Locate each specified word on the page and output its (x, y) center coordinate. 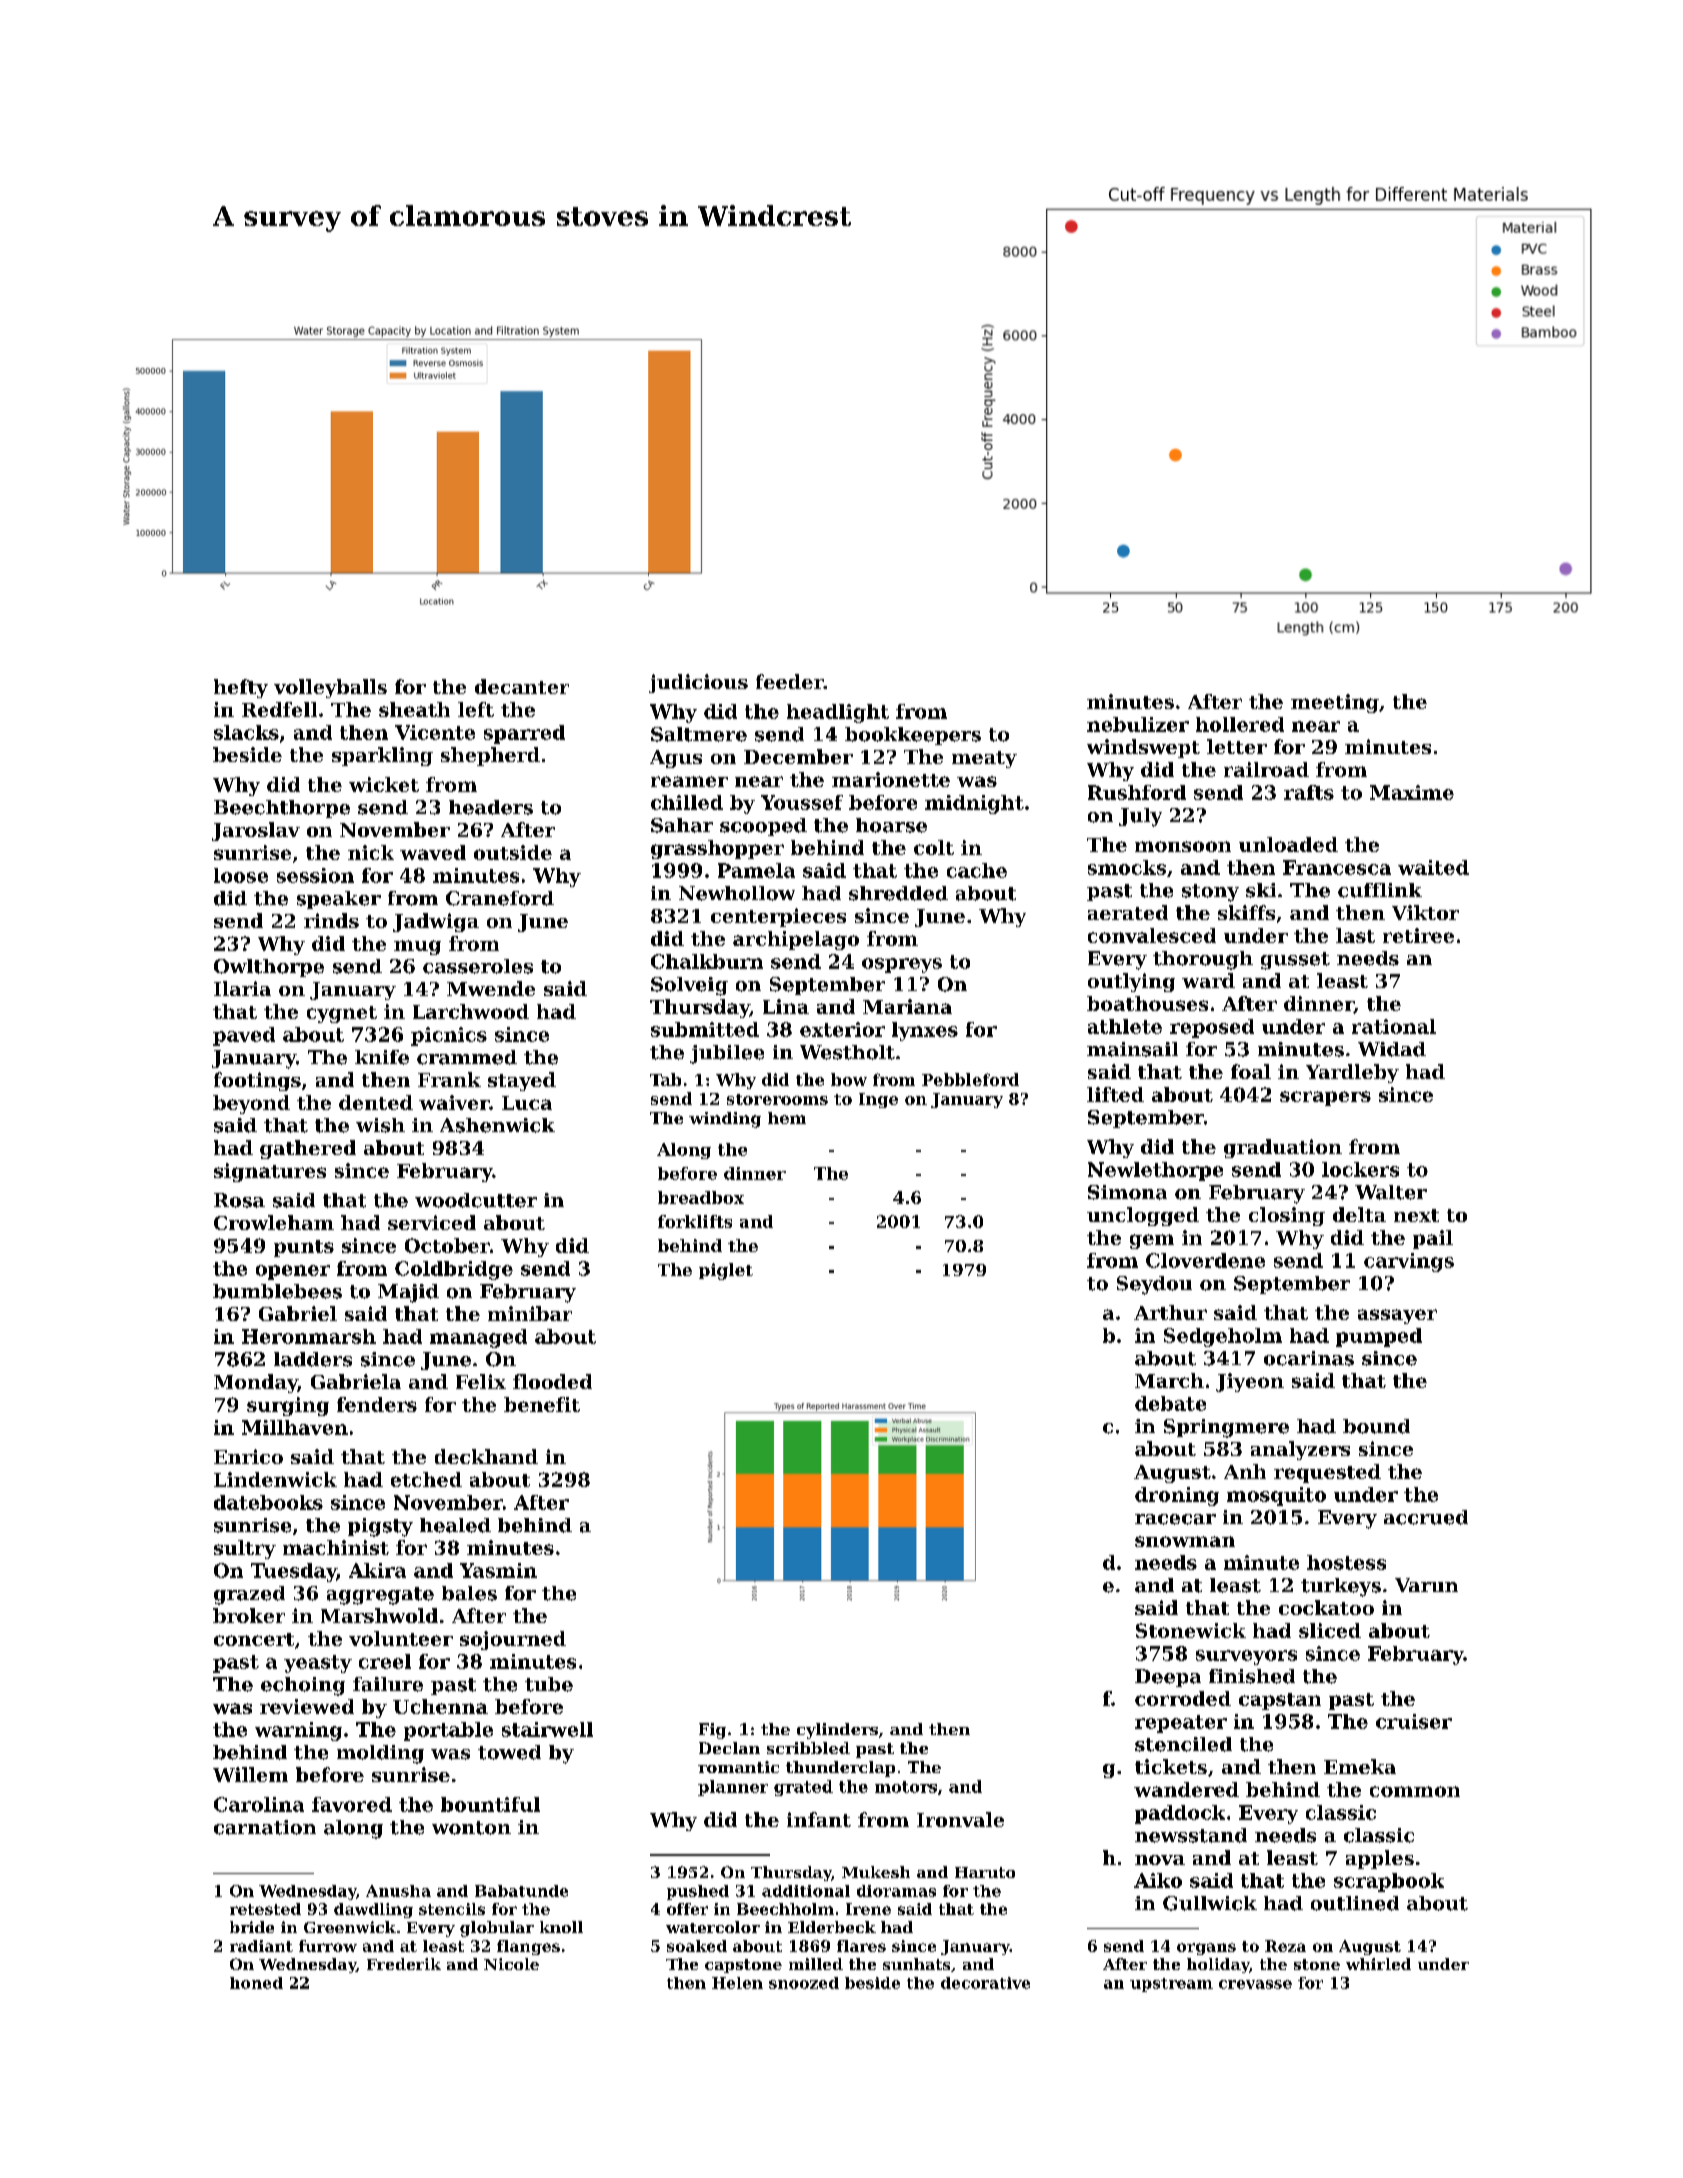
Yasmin (498, 1570)
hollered (1240, 724)
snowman (1185, 1541)
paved (244, 1036)
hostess (1346, 1562)
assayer (1397, 1316)
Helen (737, 1983)
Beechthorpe (282, 809)
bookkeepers (913, 736)
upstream (1171, 1985)
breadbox (701, 1197)
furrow (328, 1946)
